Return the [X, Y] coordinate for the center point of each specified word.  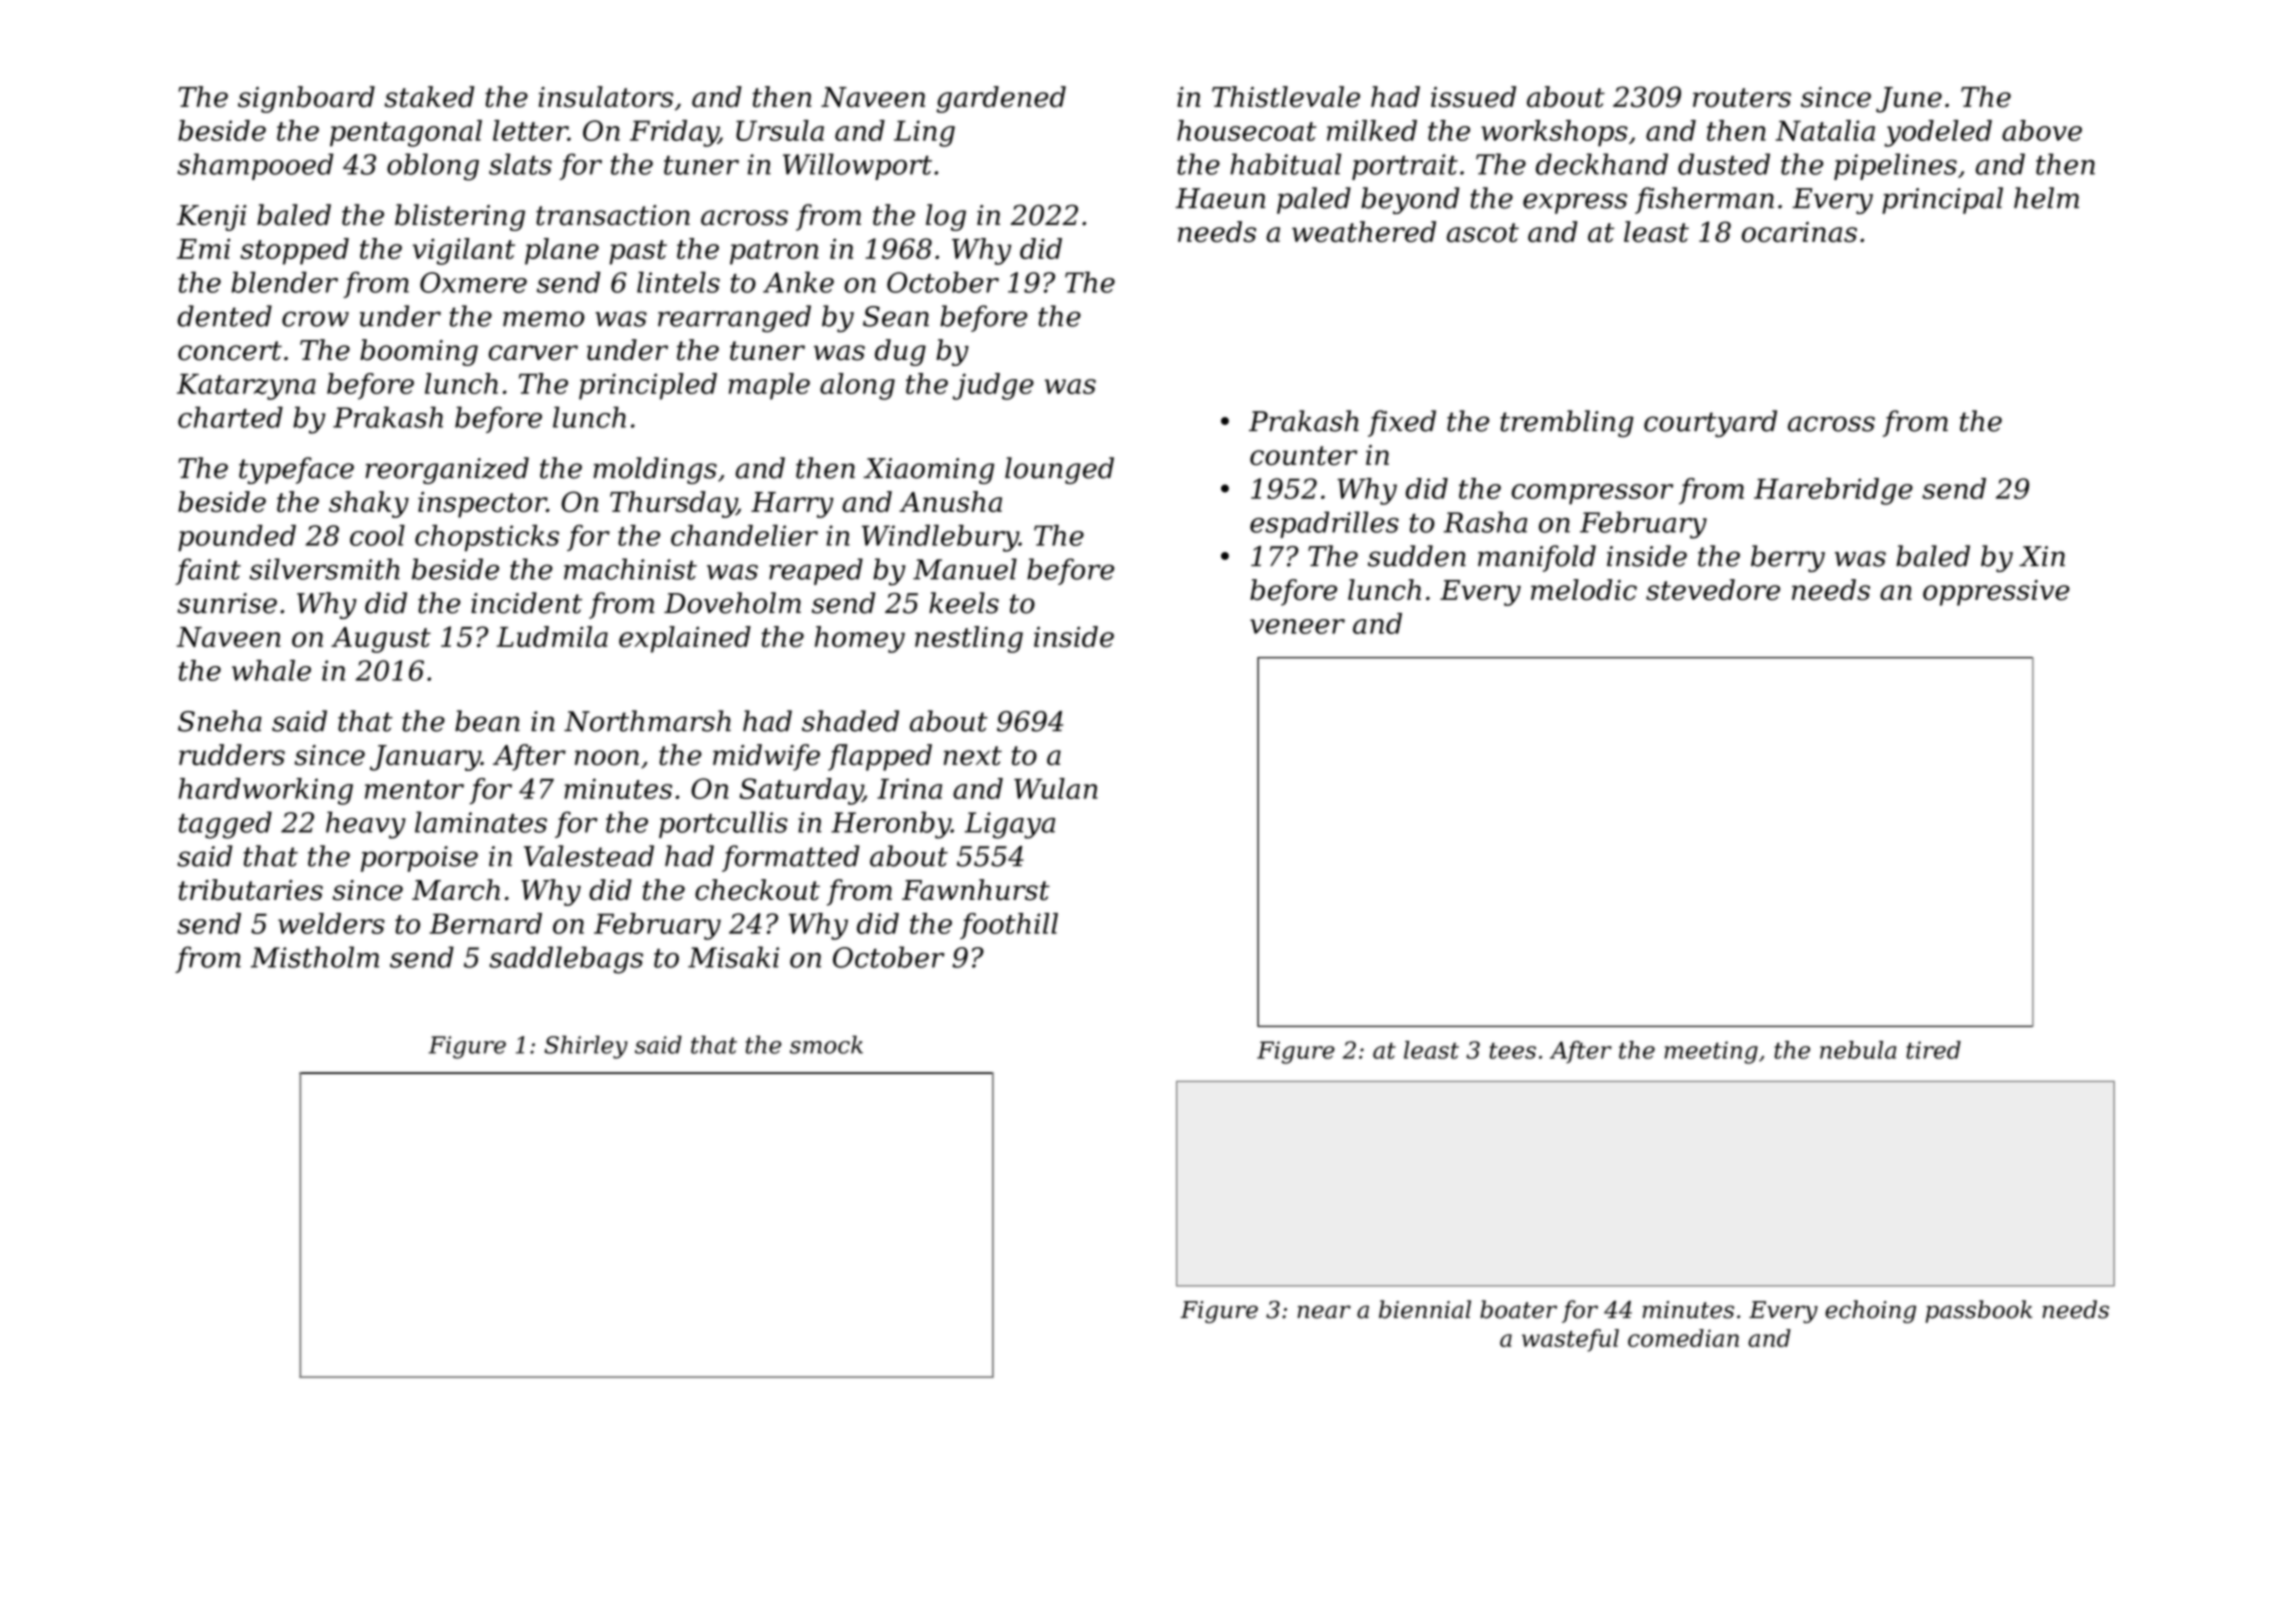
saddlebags [566, 960]
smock [826, 1044]
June [1909, 100]
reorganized [447, 470]
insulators [605, 96]
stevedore [1713, 590]
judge [993, 386]
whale [271, 670]
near [1324, 1312]
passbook [1978, 1311]
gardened [1001, 99]
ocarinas [1799, 232]
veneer [1297, 626]
